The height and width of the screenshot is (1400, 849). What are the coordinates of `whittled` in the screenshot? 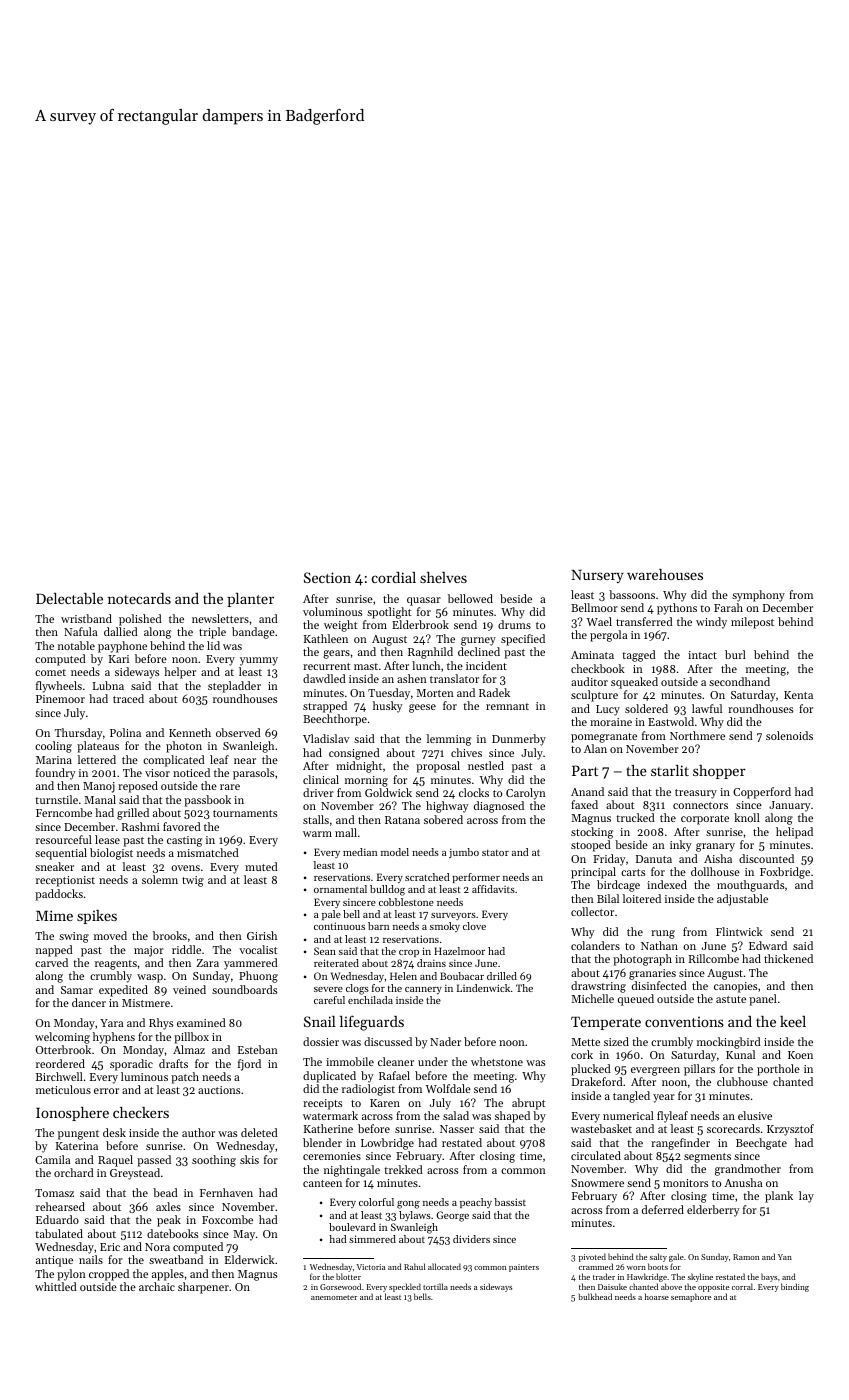 It's located at (56, 1286).
